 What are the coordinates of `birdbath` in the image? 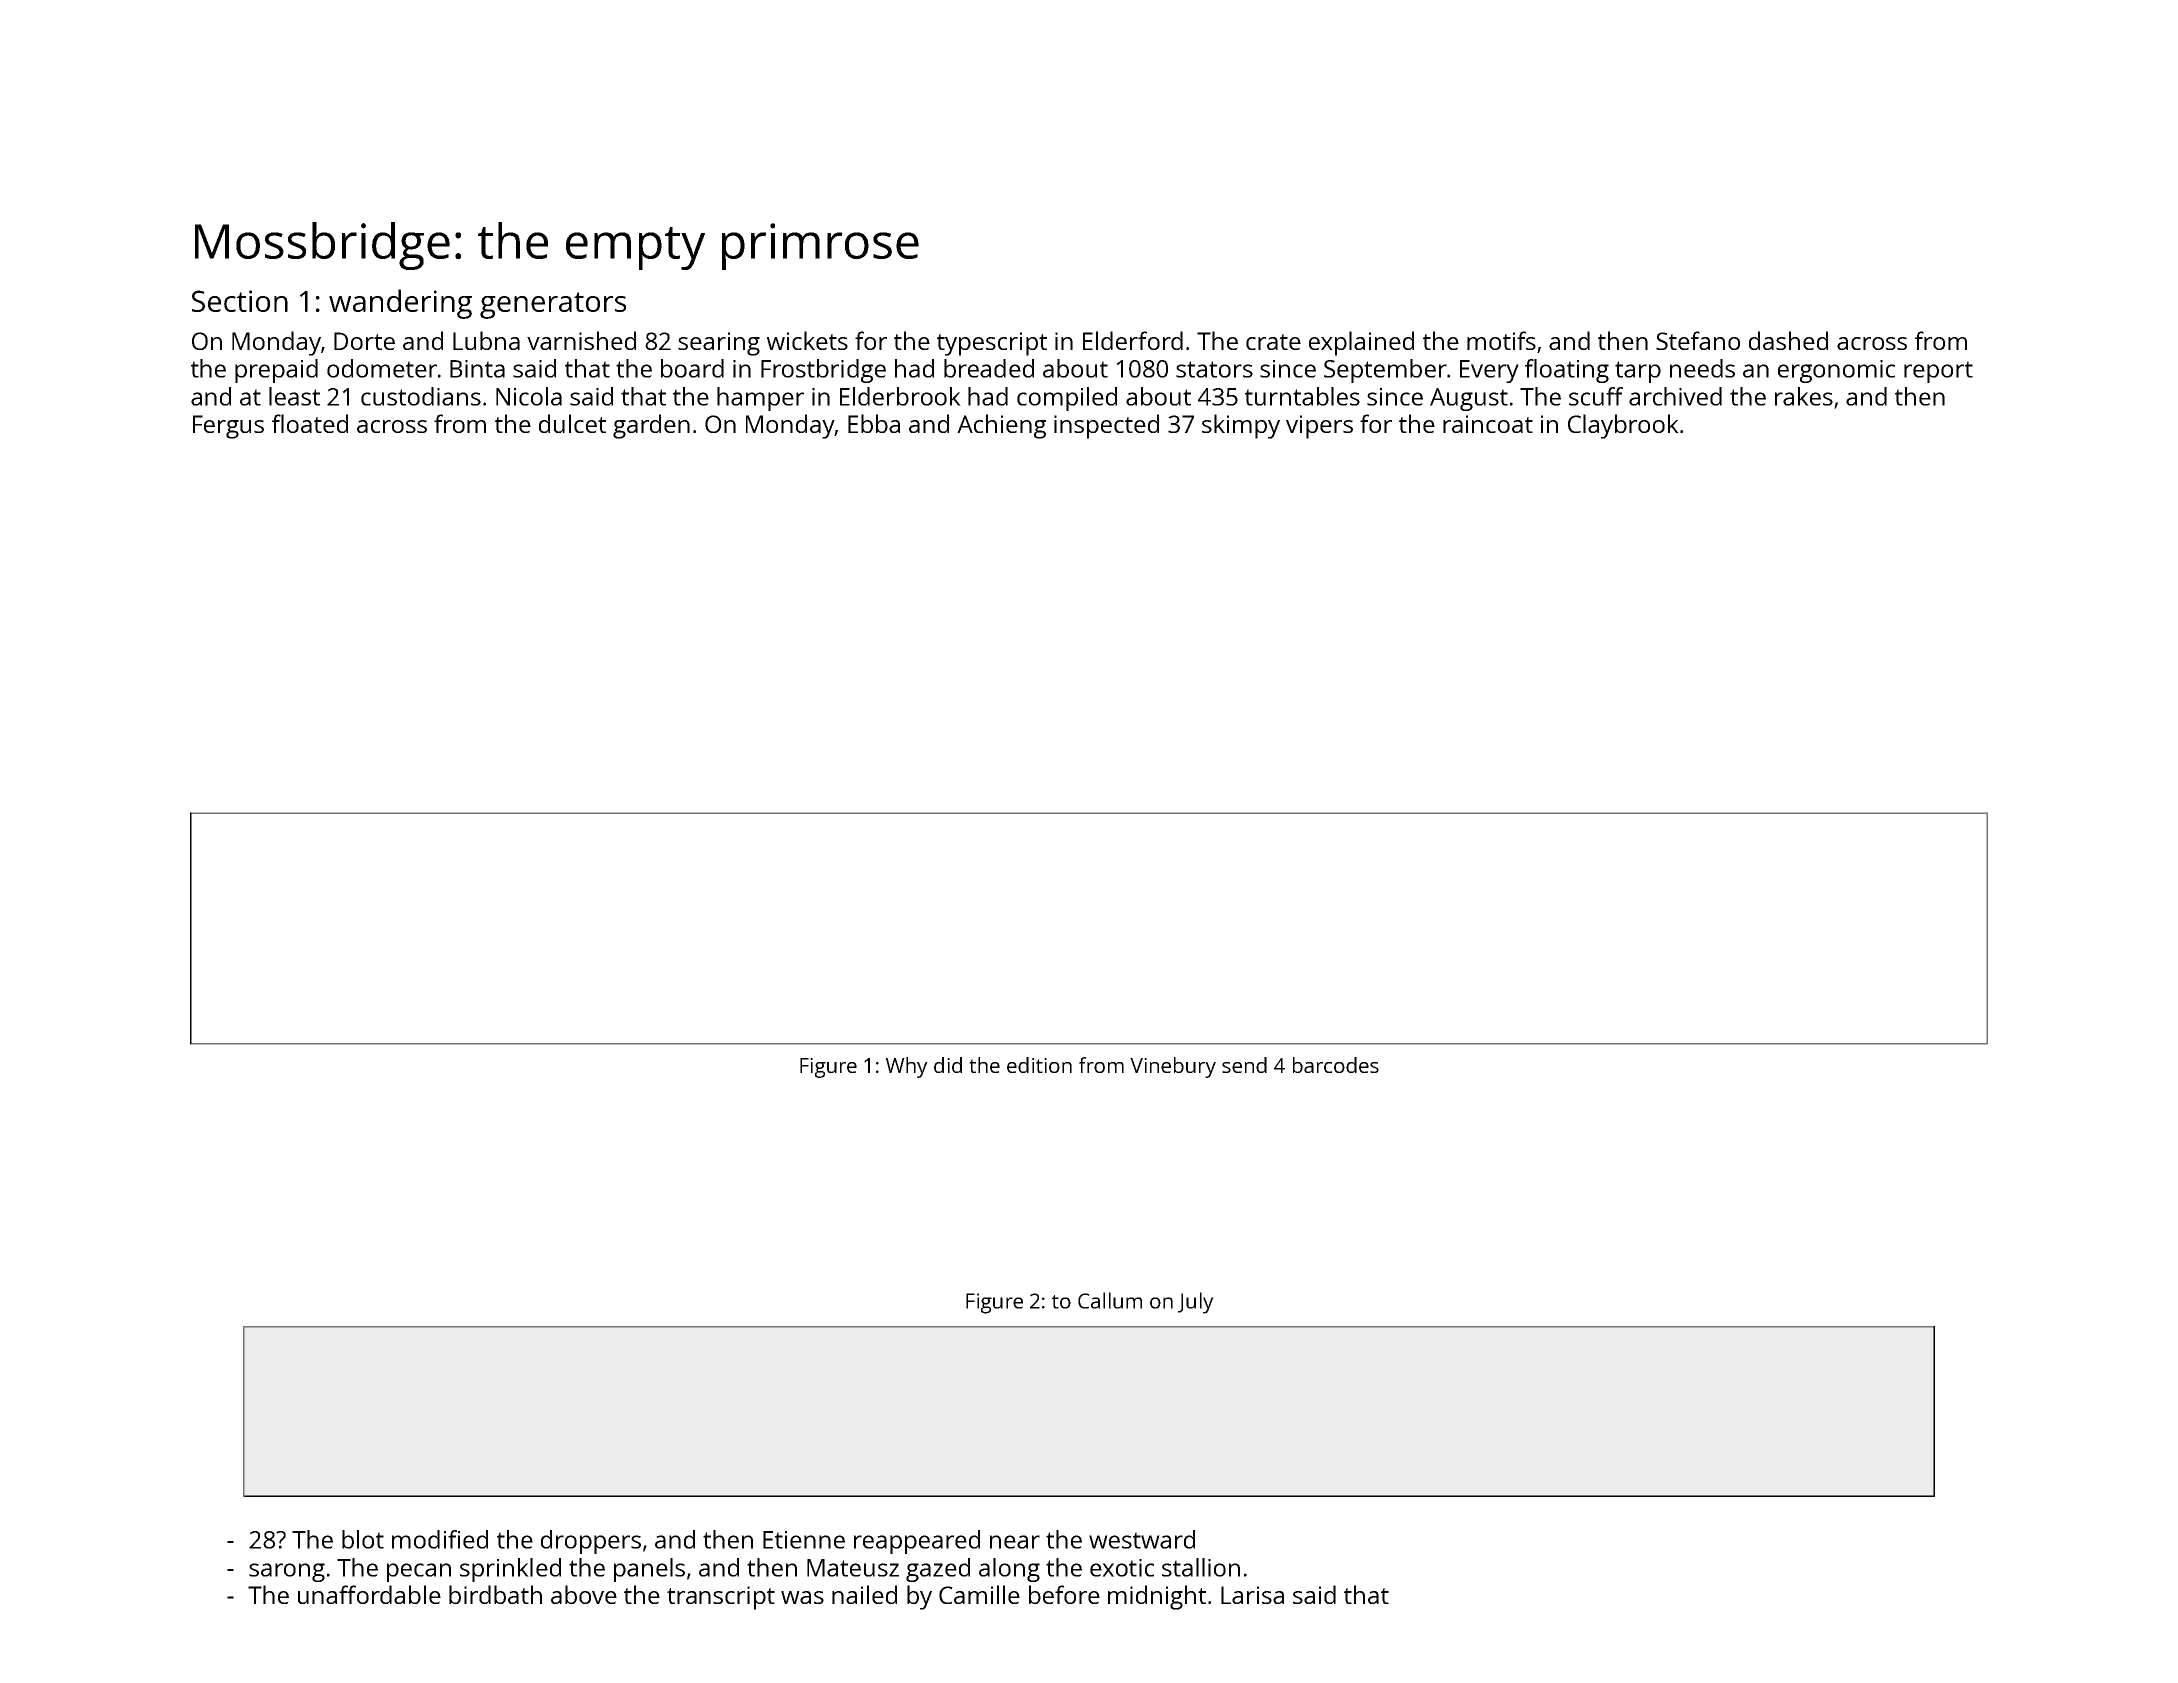 It's located at (495, 1594).
